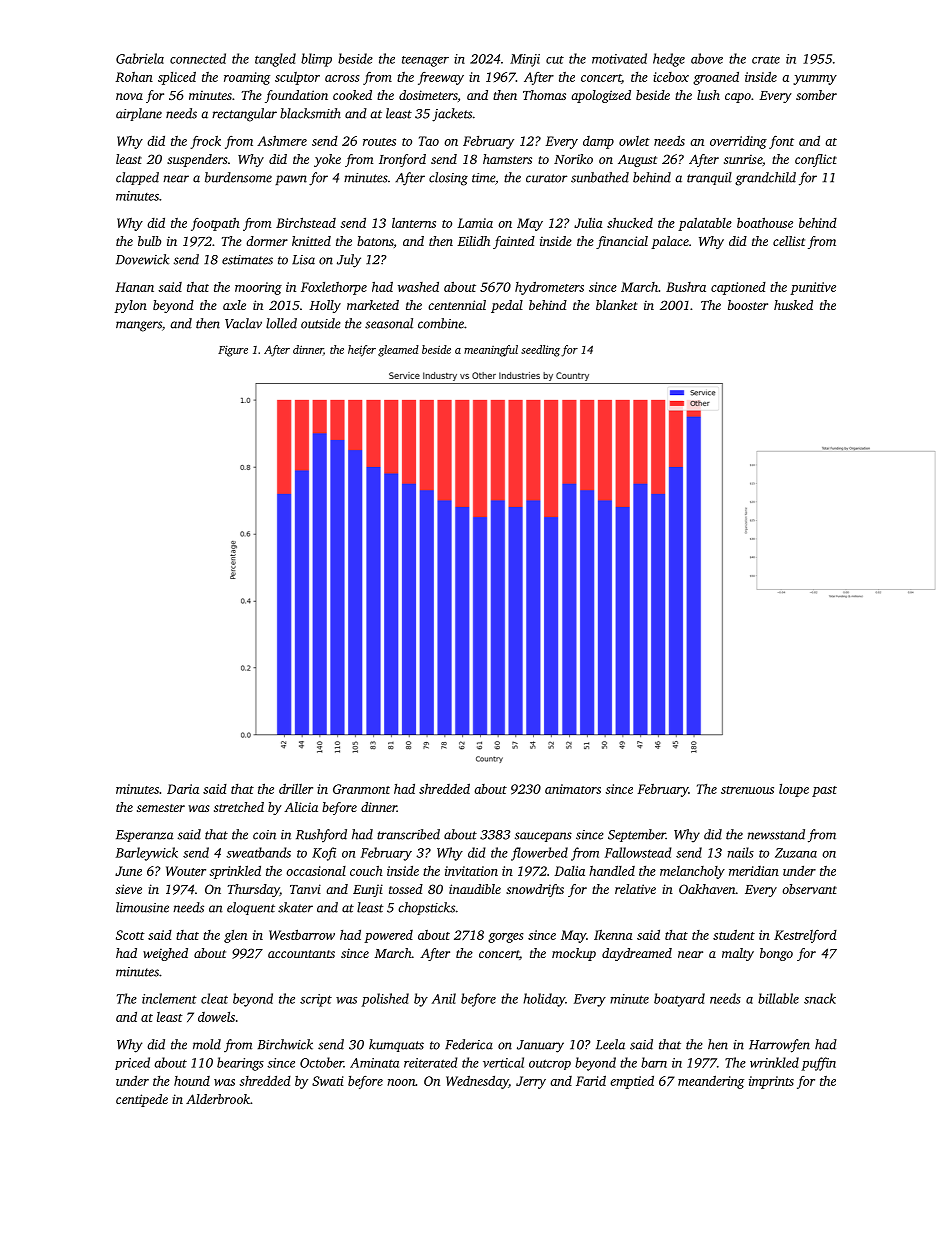 This screenshot has width=952, height=1233. I want to click on Lisa, so click(303, 260).
